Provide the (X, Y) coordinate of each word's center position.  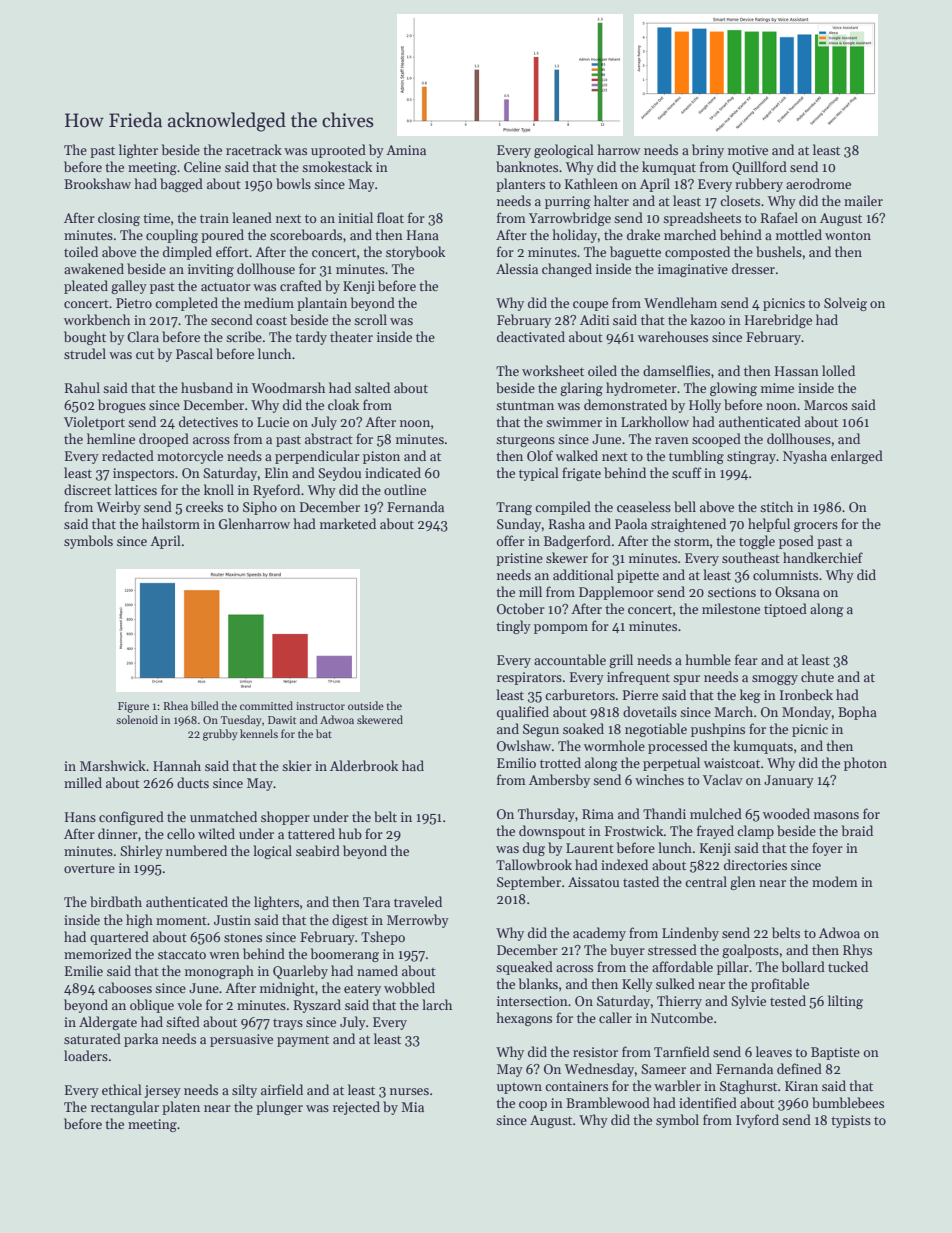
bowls (293, 183)
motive (748, 150)
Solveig (845, 304)
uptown (519, 1088)
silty (244, 1091)
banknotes (527, 166)
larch (437, 1004)
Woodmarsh (288, 387)
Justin (232, 920)
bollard (803, 966)
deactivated (531, 336)
